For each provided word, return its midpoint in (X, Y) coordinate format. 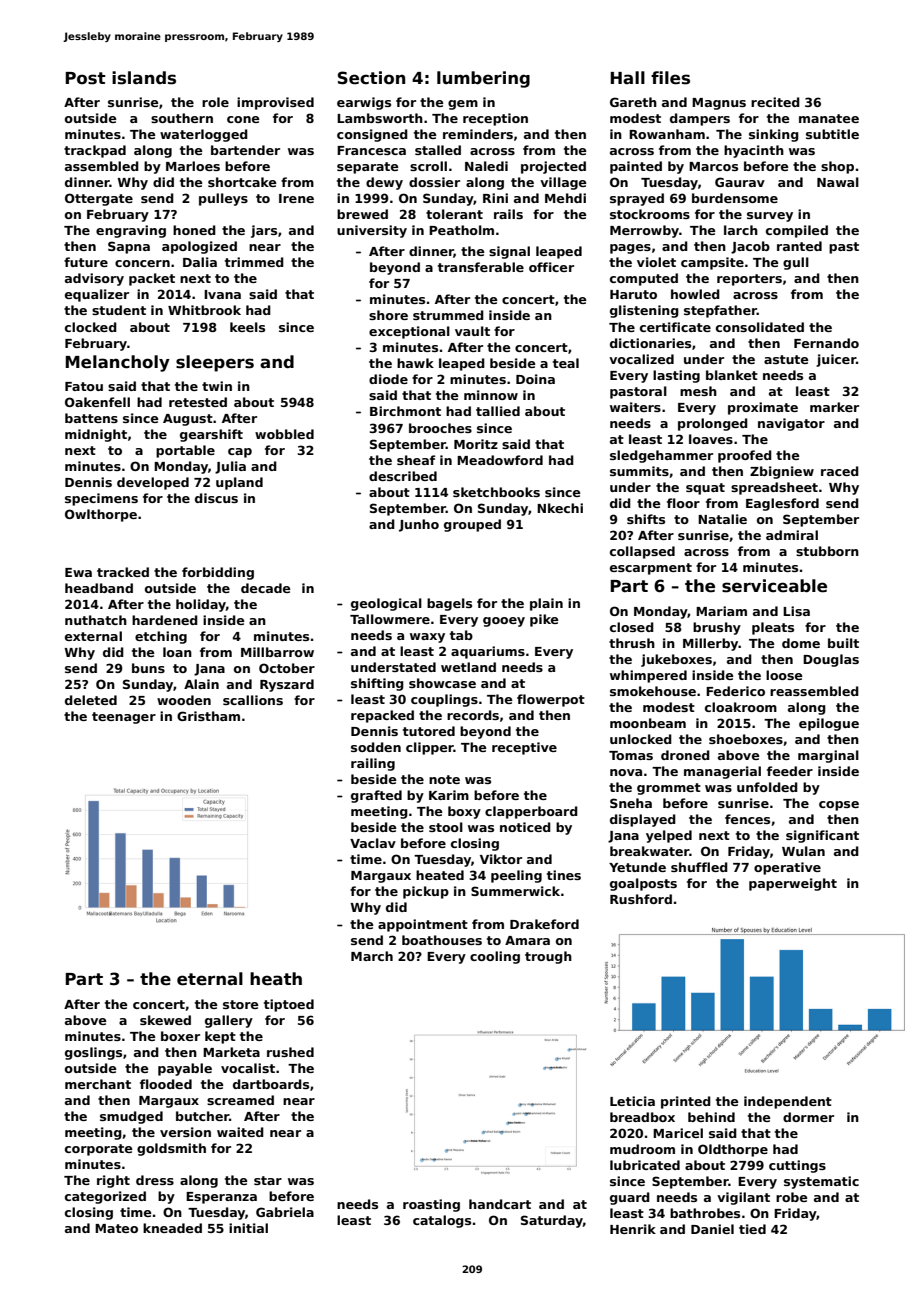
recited (775, 102)
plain (546, 604)
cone (243, 119)
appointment (423, 925)
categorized (105, 1197)
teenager (124, 718)
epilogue (829, 724)
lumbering (483, 79)
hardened (165, 620)
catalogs (442, 1221)
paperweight (793, 884)
